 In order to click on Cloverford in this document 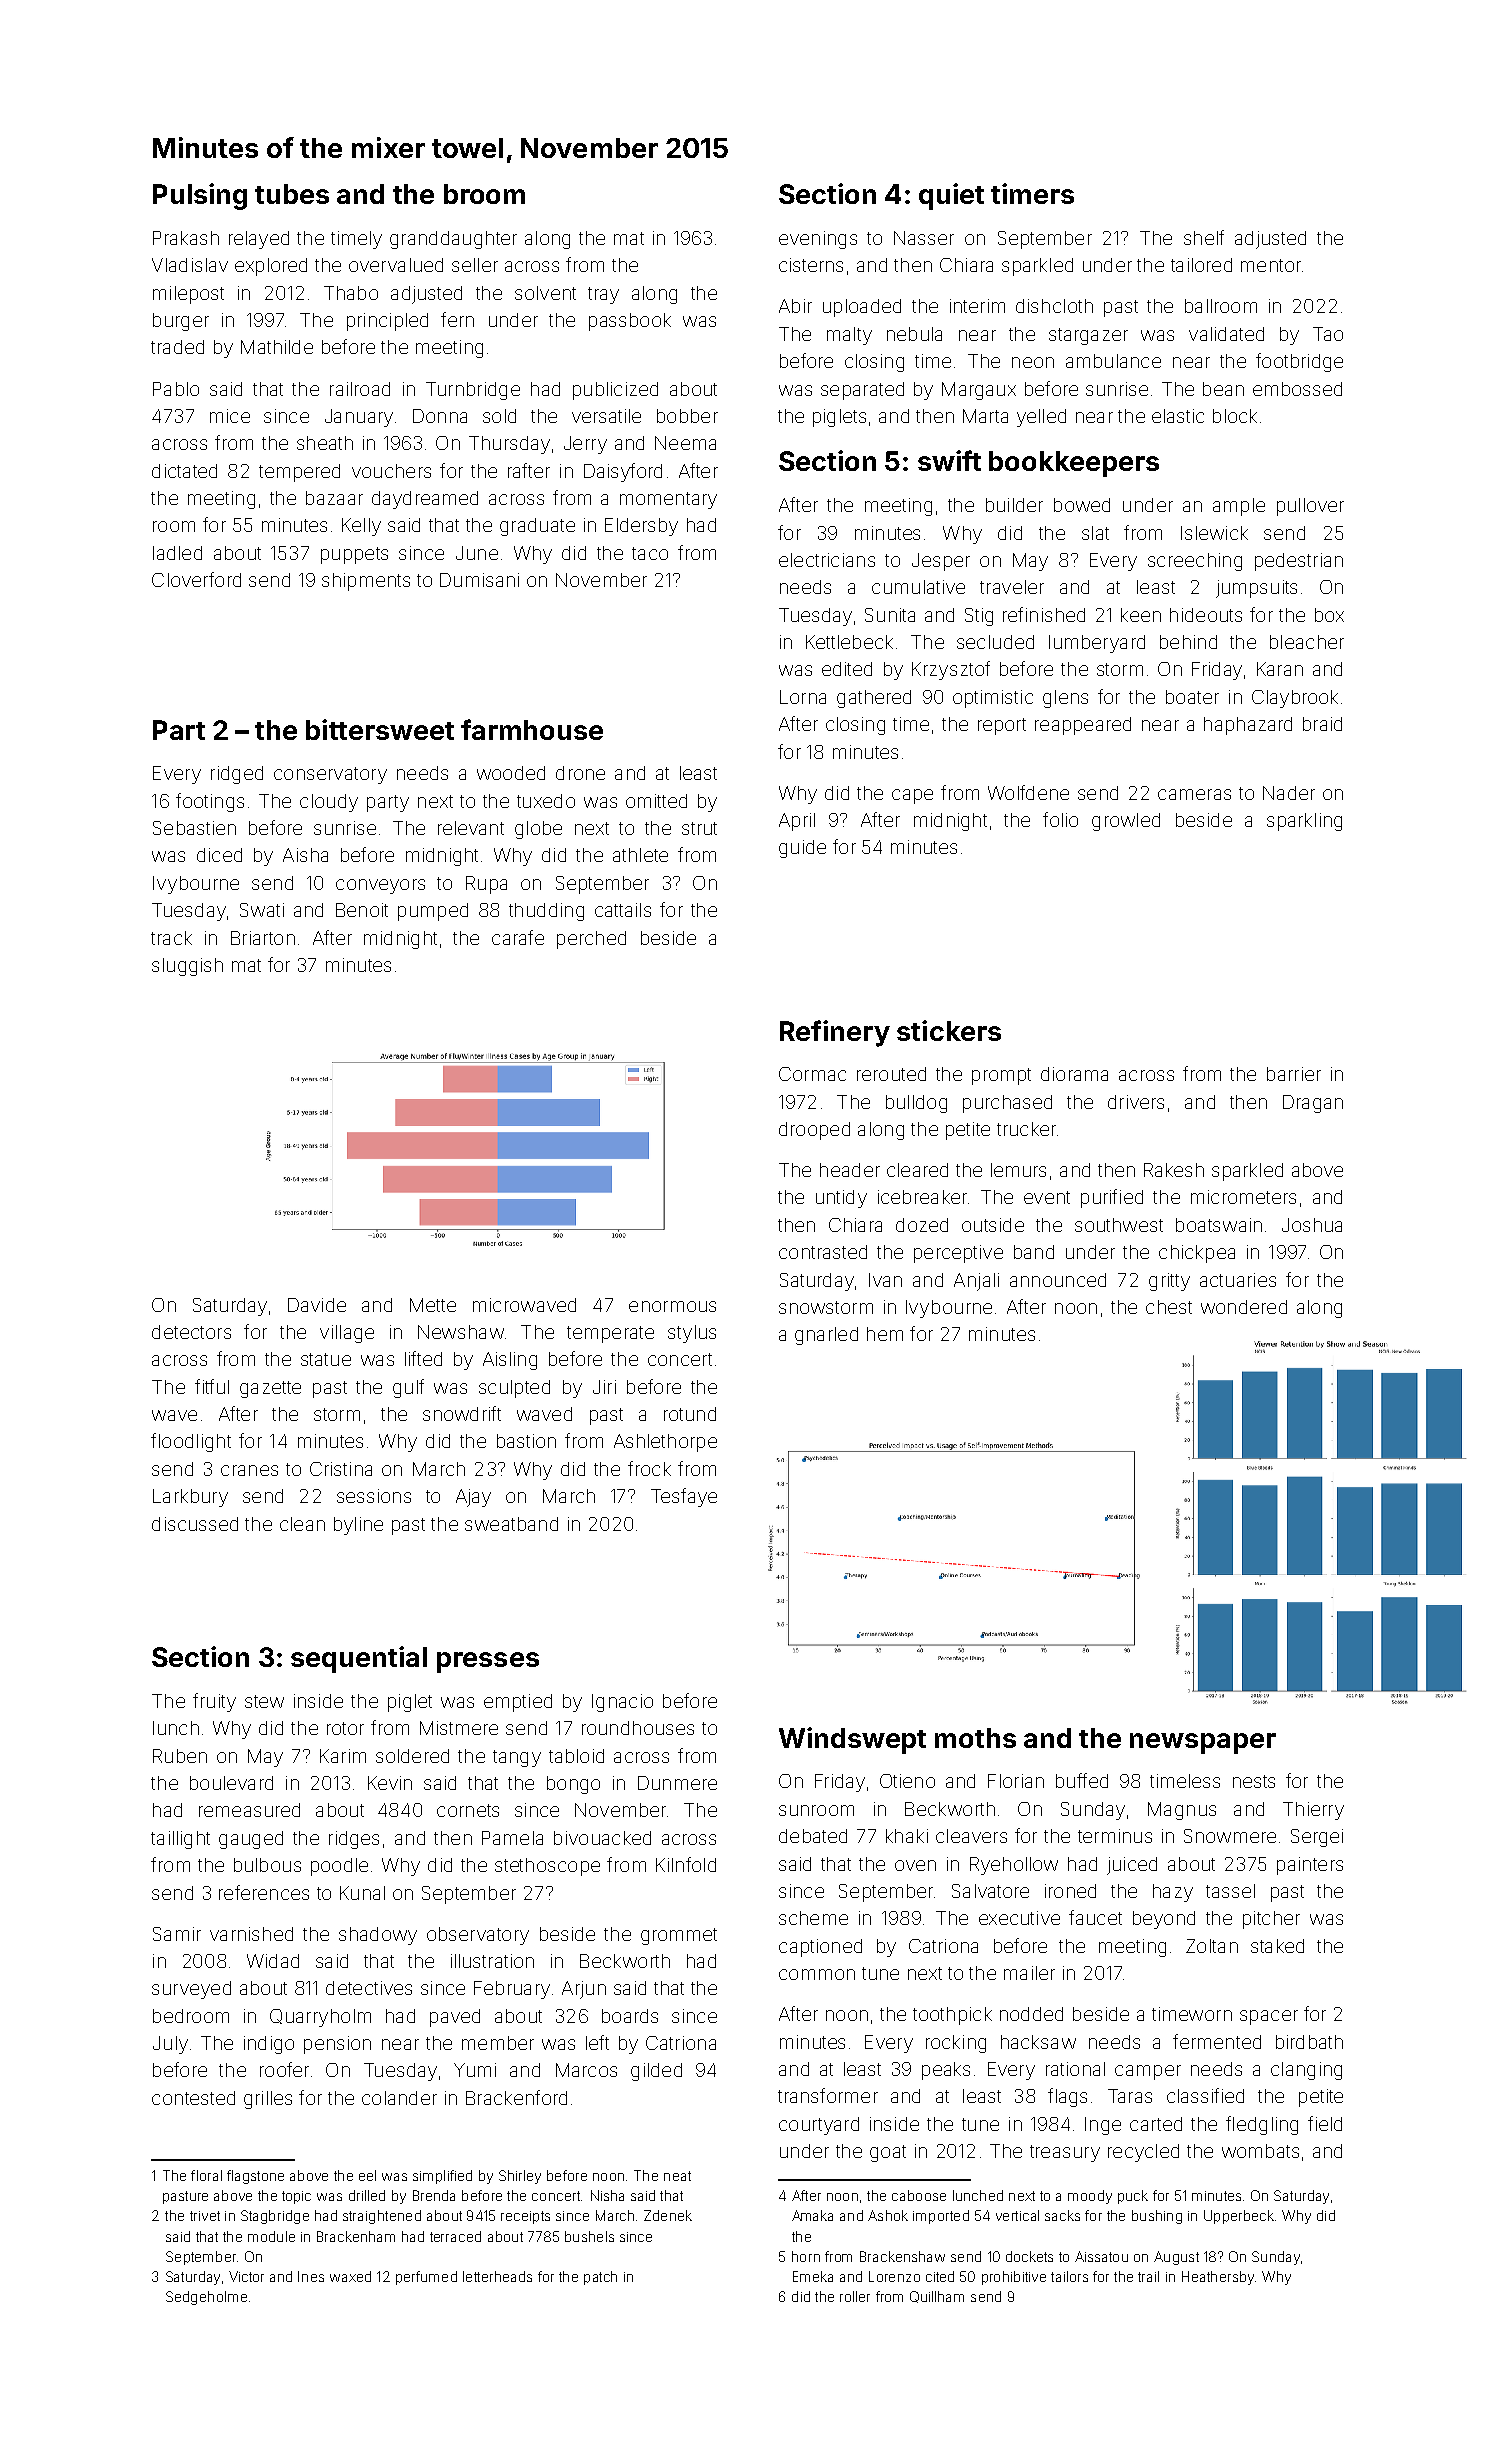, I will do `click(196, 579)`.
